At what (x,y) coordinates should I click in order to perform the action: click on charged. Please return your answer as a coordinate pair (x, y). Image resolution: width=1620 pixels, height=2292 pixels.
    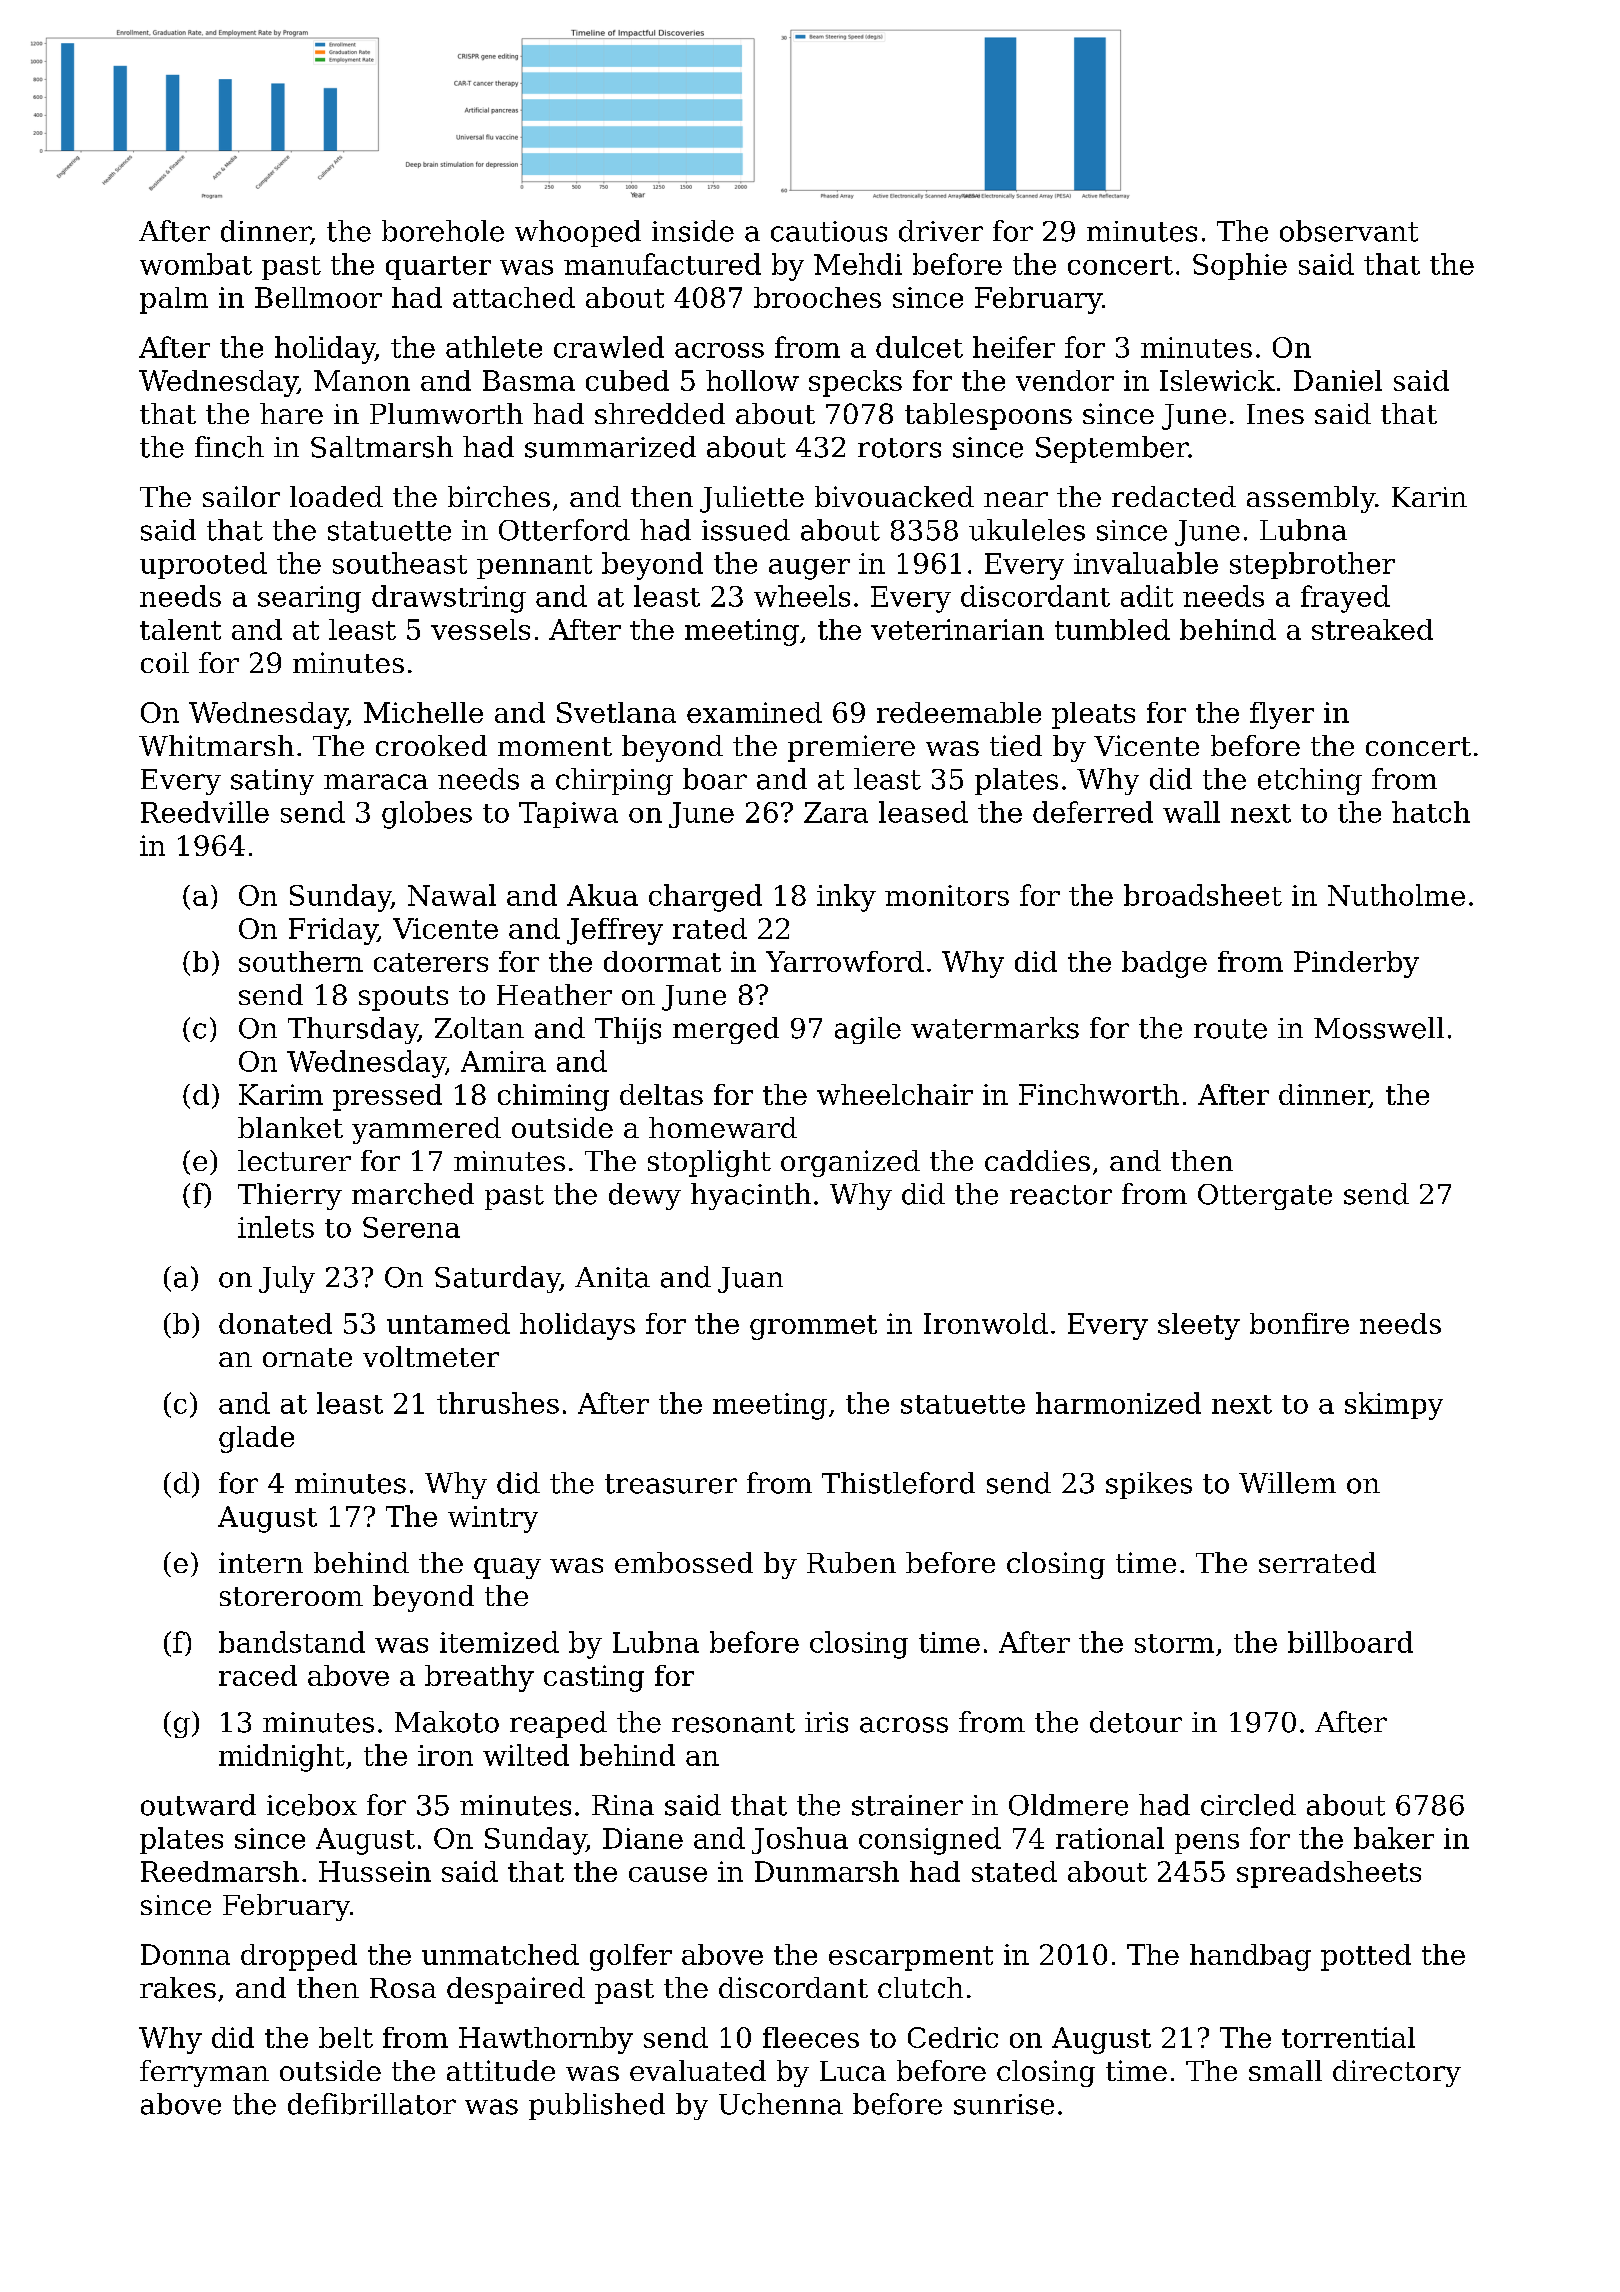
    Looking at the image, I should click on (705, 898).
